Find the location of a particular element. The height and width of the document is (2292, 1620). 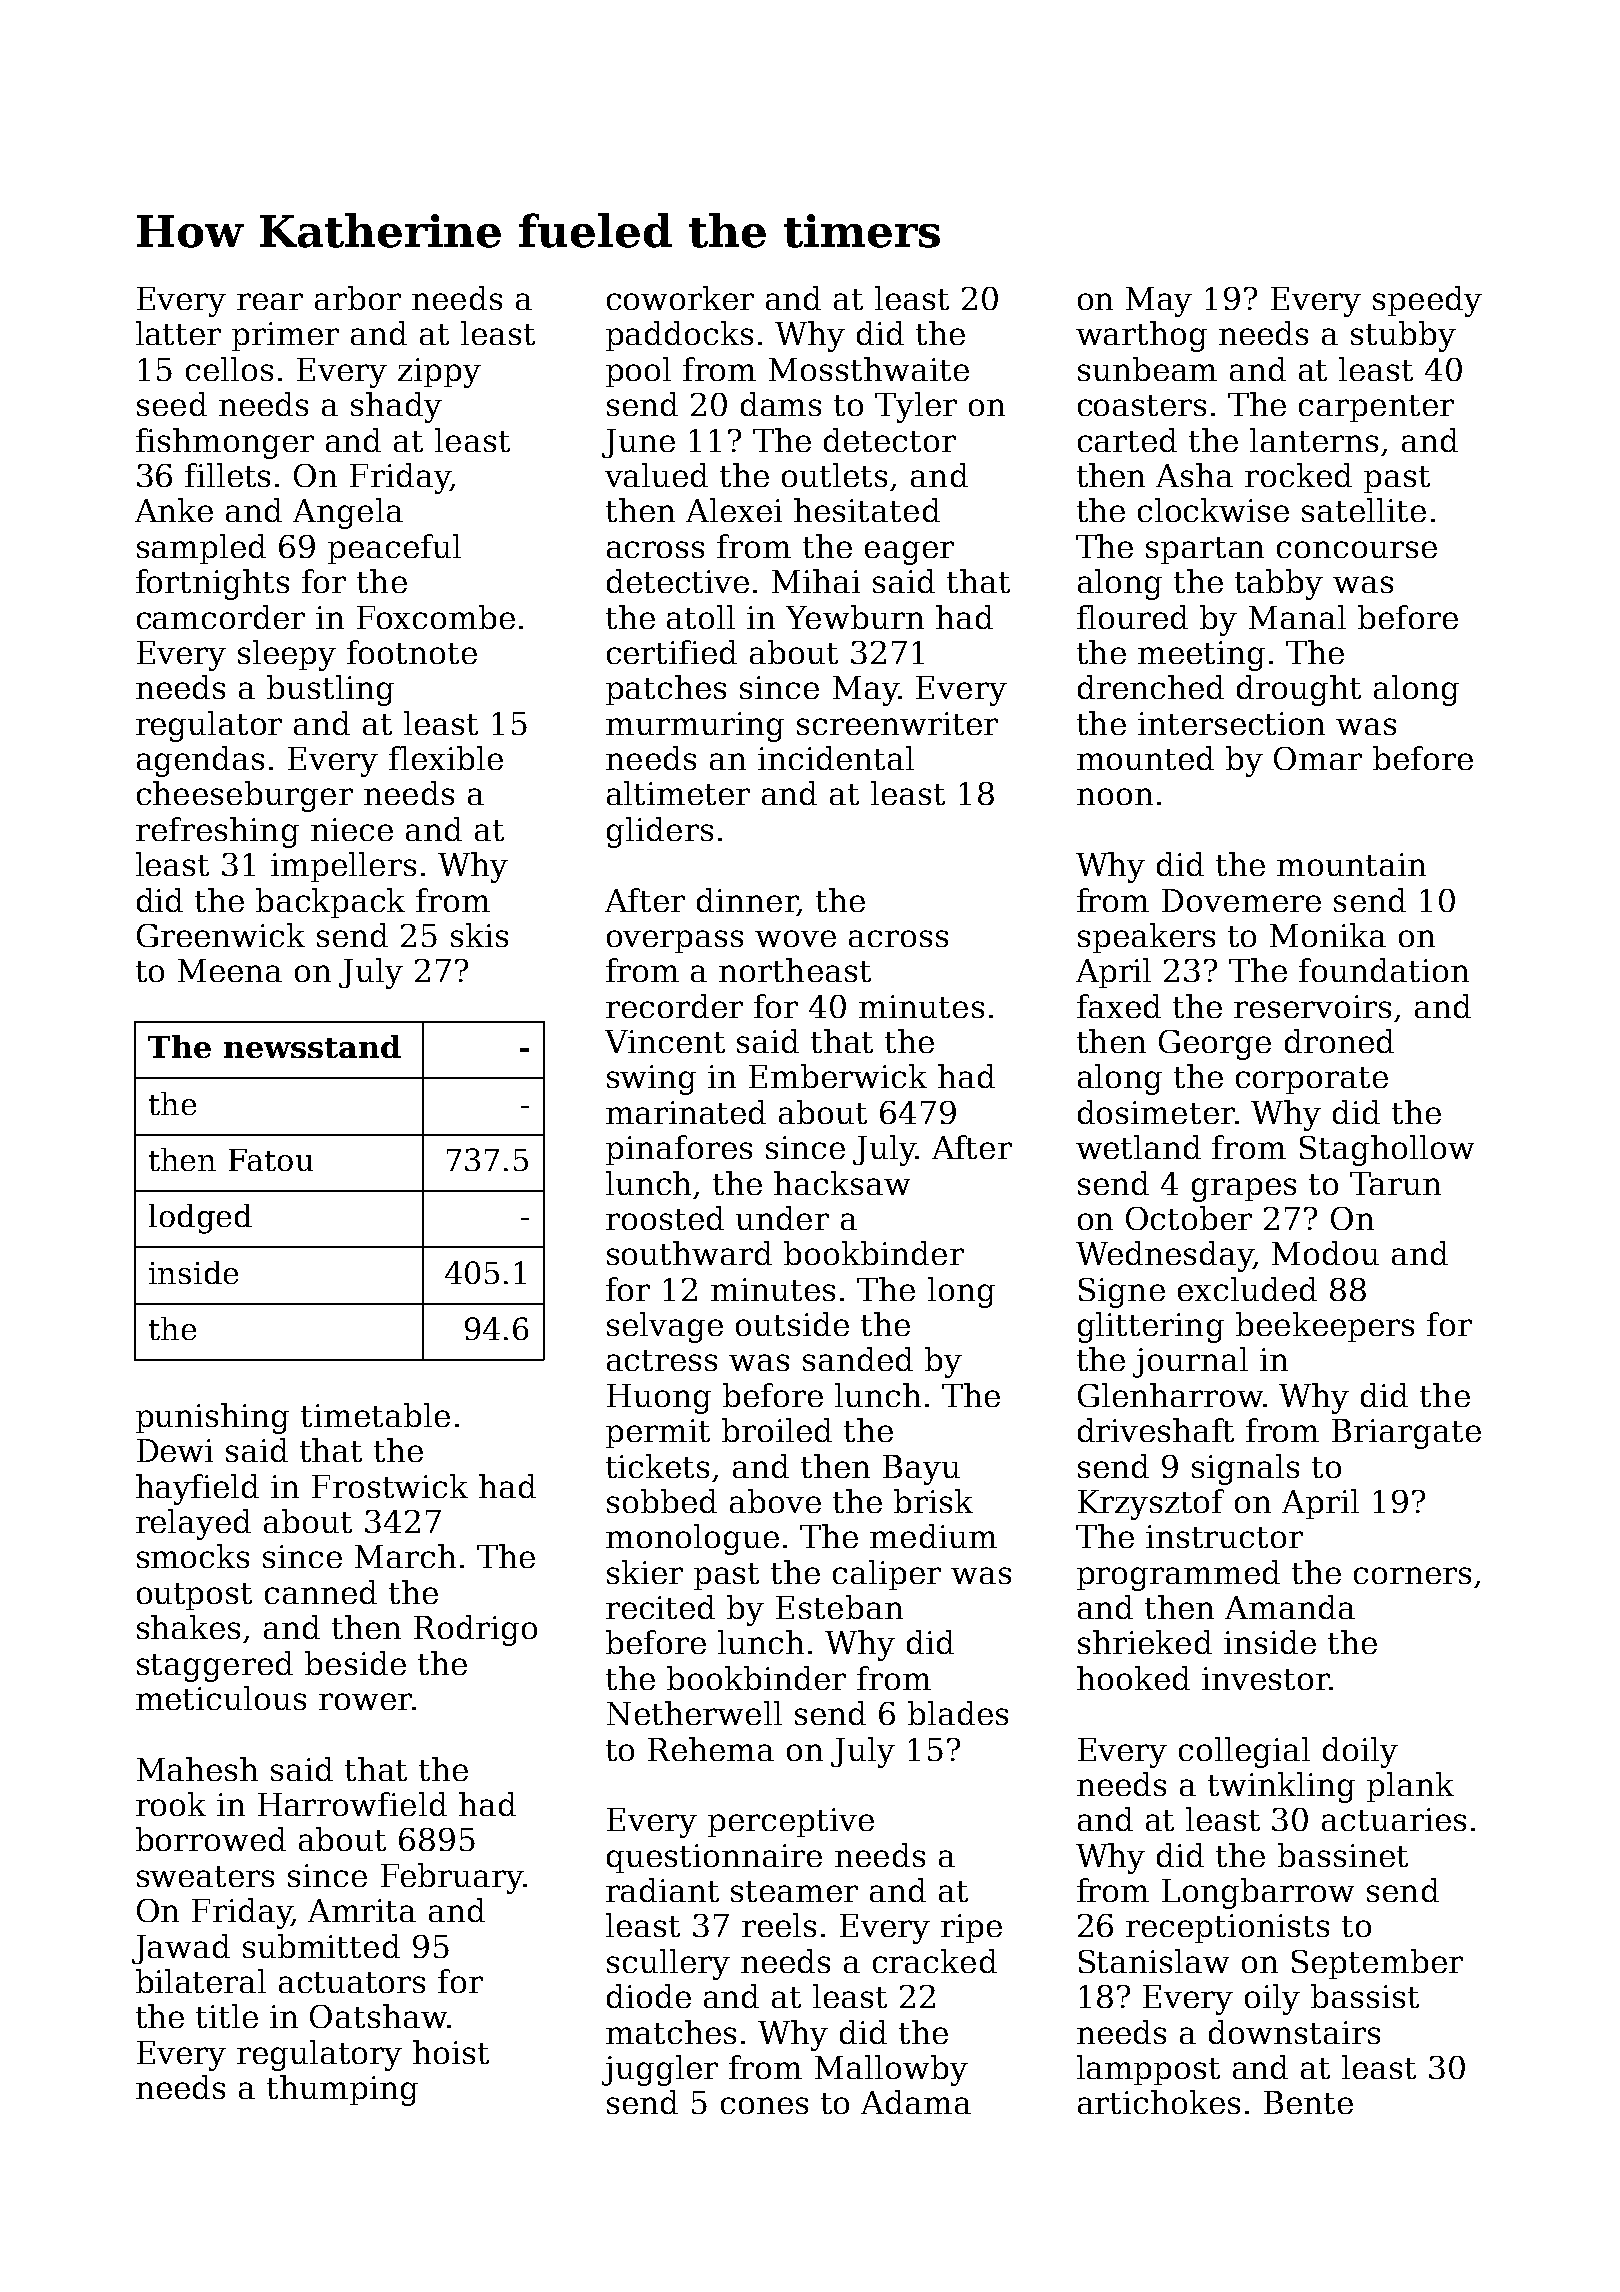

drought is located at coordinates (1299, 690).
